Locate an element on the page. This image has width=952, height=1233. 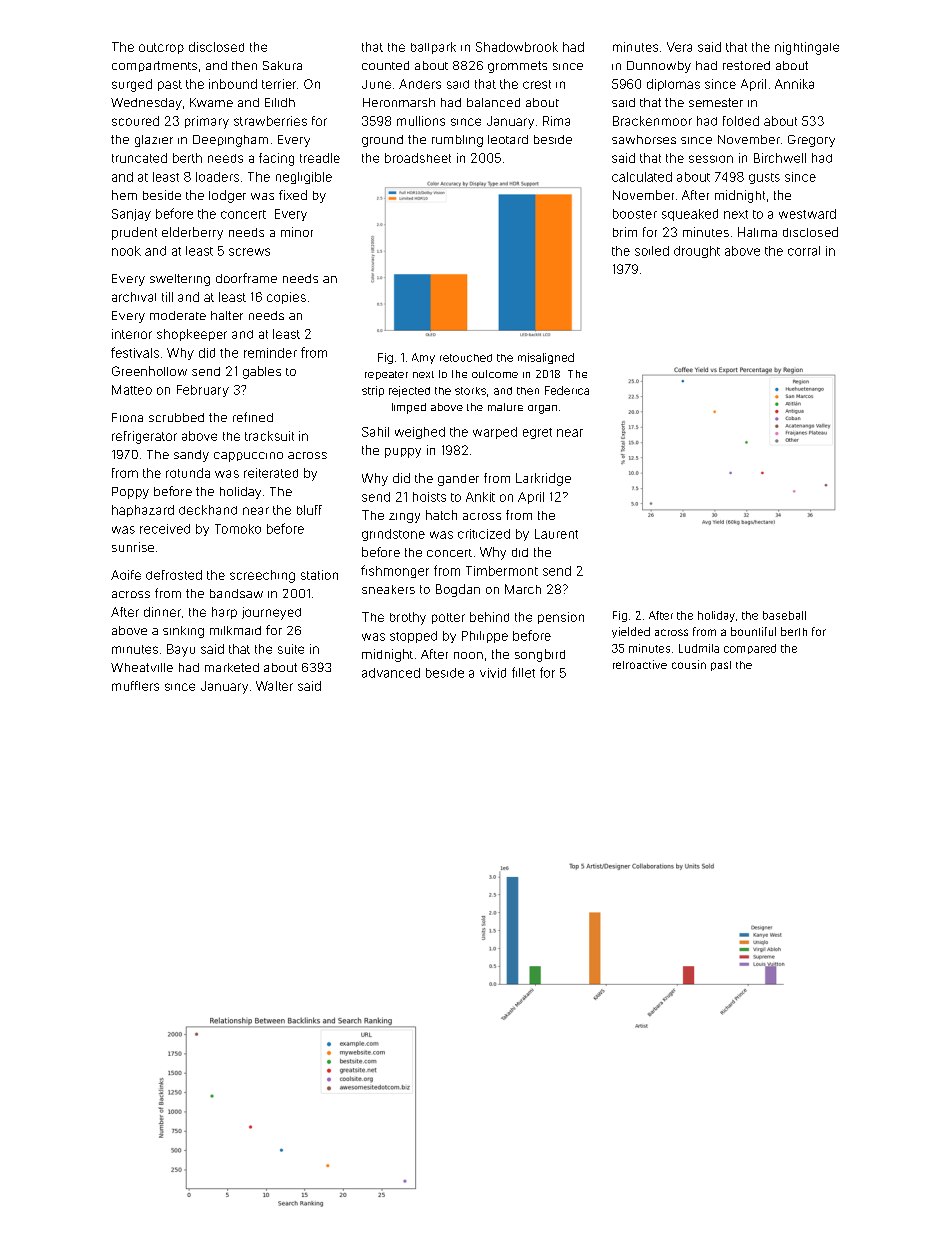
sunrise is located at coordinates (133, 547).
